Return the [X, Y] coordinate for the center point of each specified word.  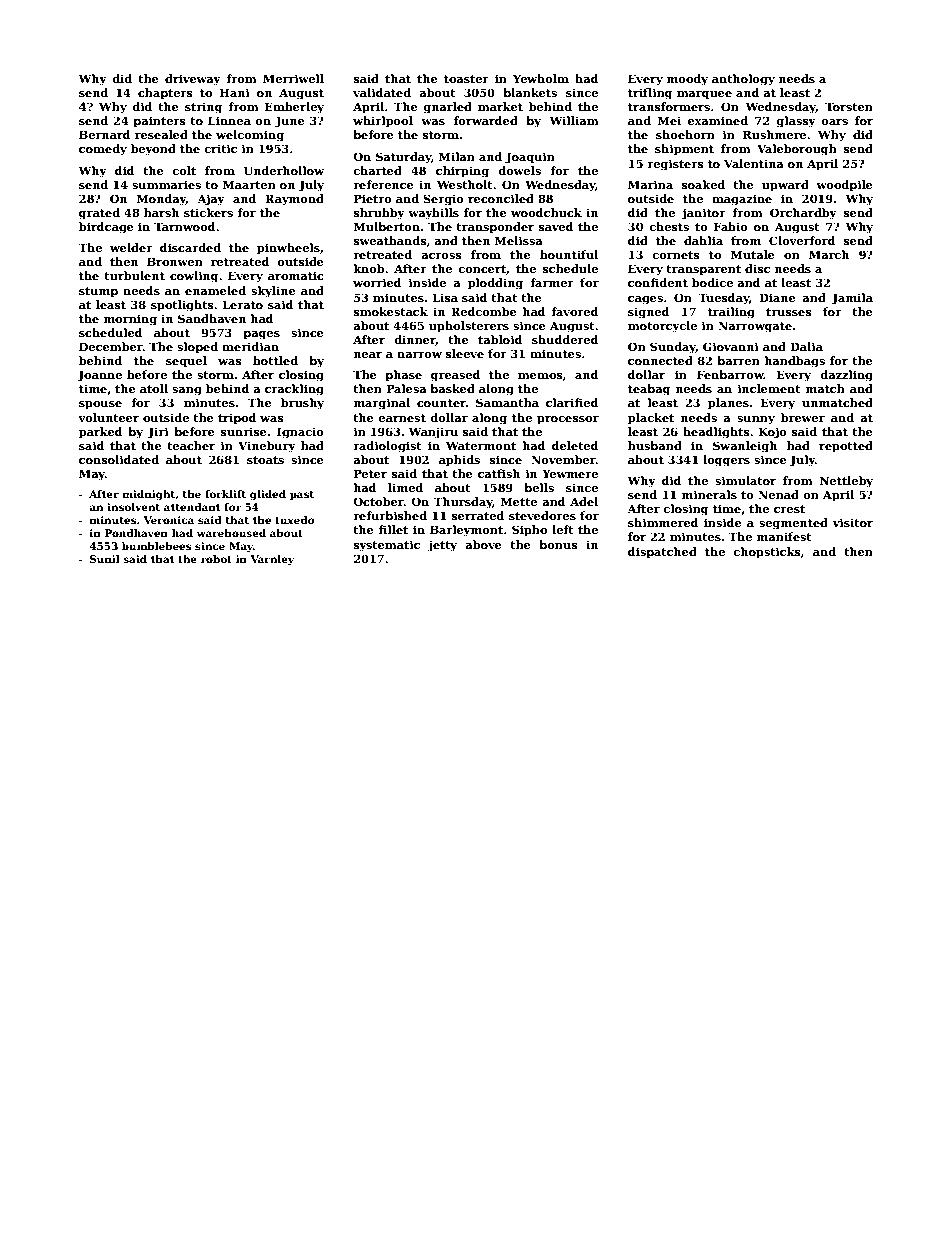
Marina [650, 184]
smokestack [391, 311]
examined [718, 120]
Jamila [852, 299]
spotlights [182, 306]
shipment [684, 150]
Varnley [272, 560]
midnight [148, 495]
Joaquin [530, 158]
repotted [846, 447]
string [204, 108]
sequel [186, 362]
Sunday [673, 348]
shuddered [565, 339]
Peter [370, 473]
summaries [166, 184]
